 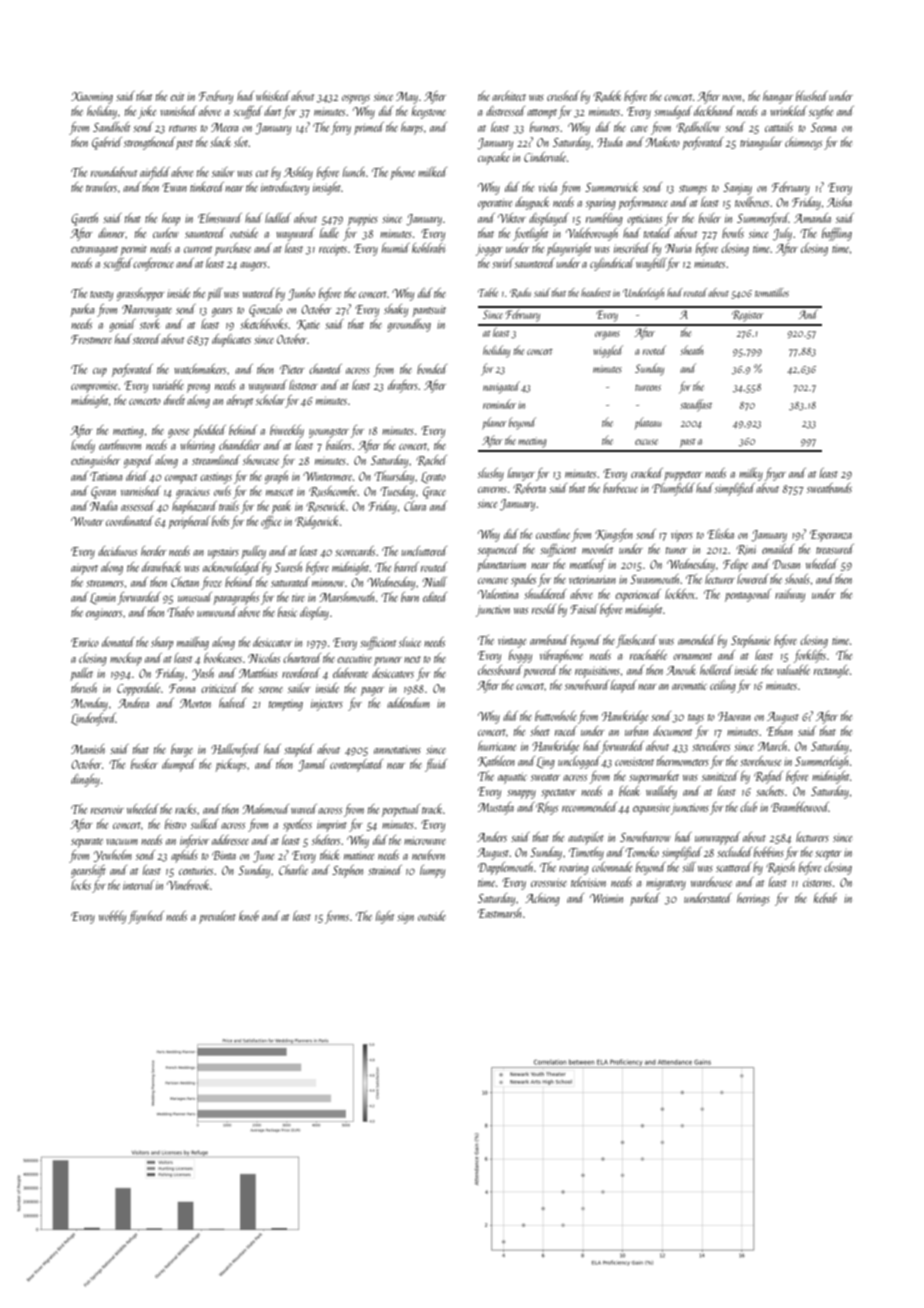 I want to click on castings, so click(x=216, y=478).
